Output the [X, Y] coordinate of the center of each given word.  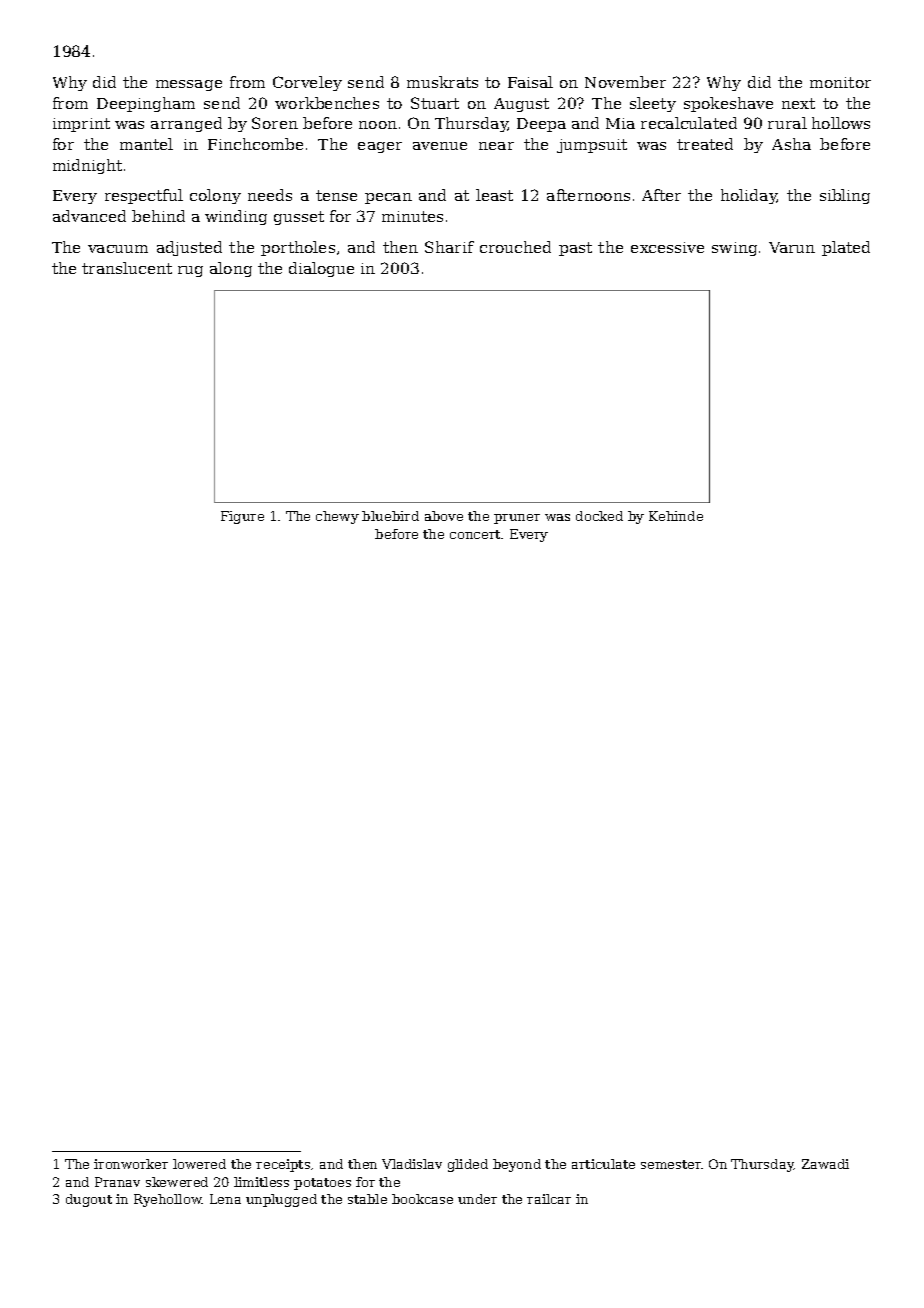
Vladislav [412, 1164]
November [625, 82]
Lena [225, 1199]
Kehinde [676, 516]
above [444, 516]
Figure [242, 517]
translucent [127, 268]
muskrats [442, 82]
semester [671, 1164]
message [189, 85]
